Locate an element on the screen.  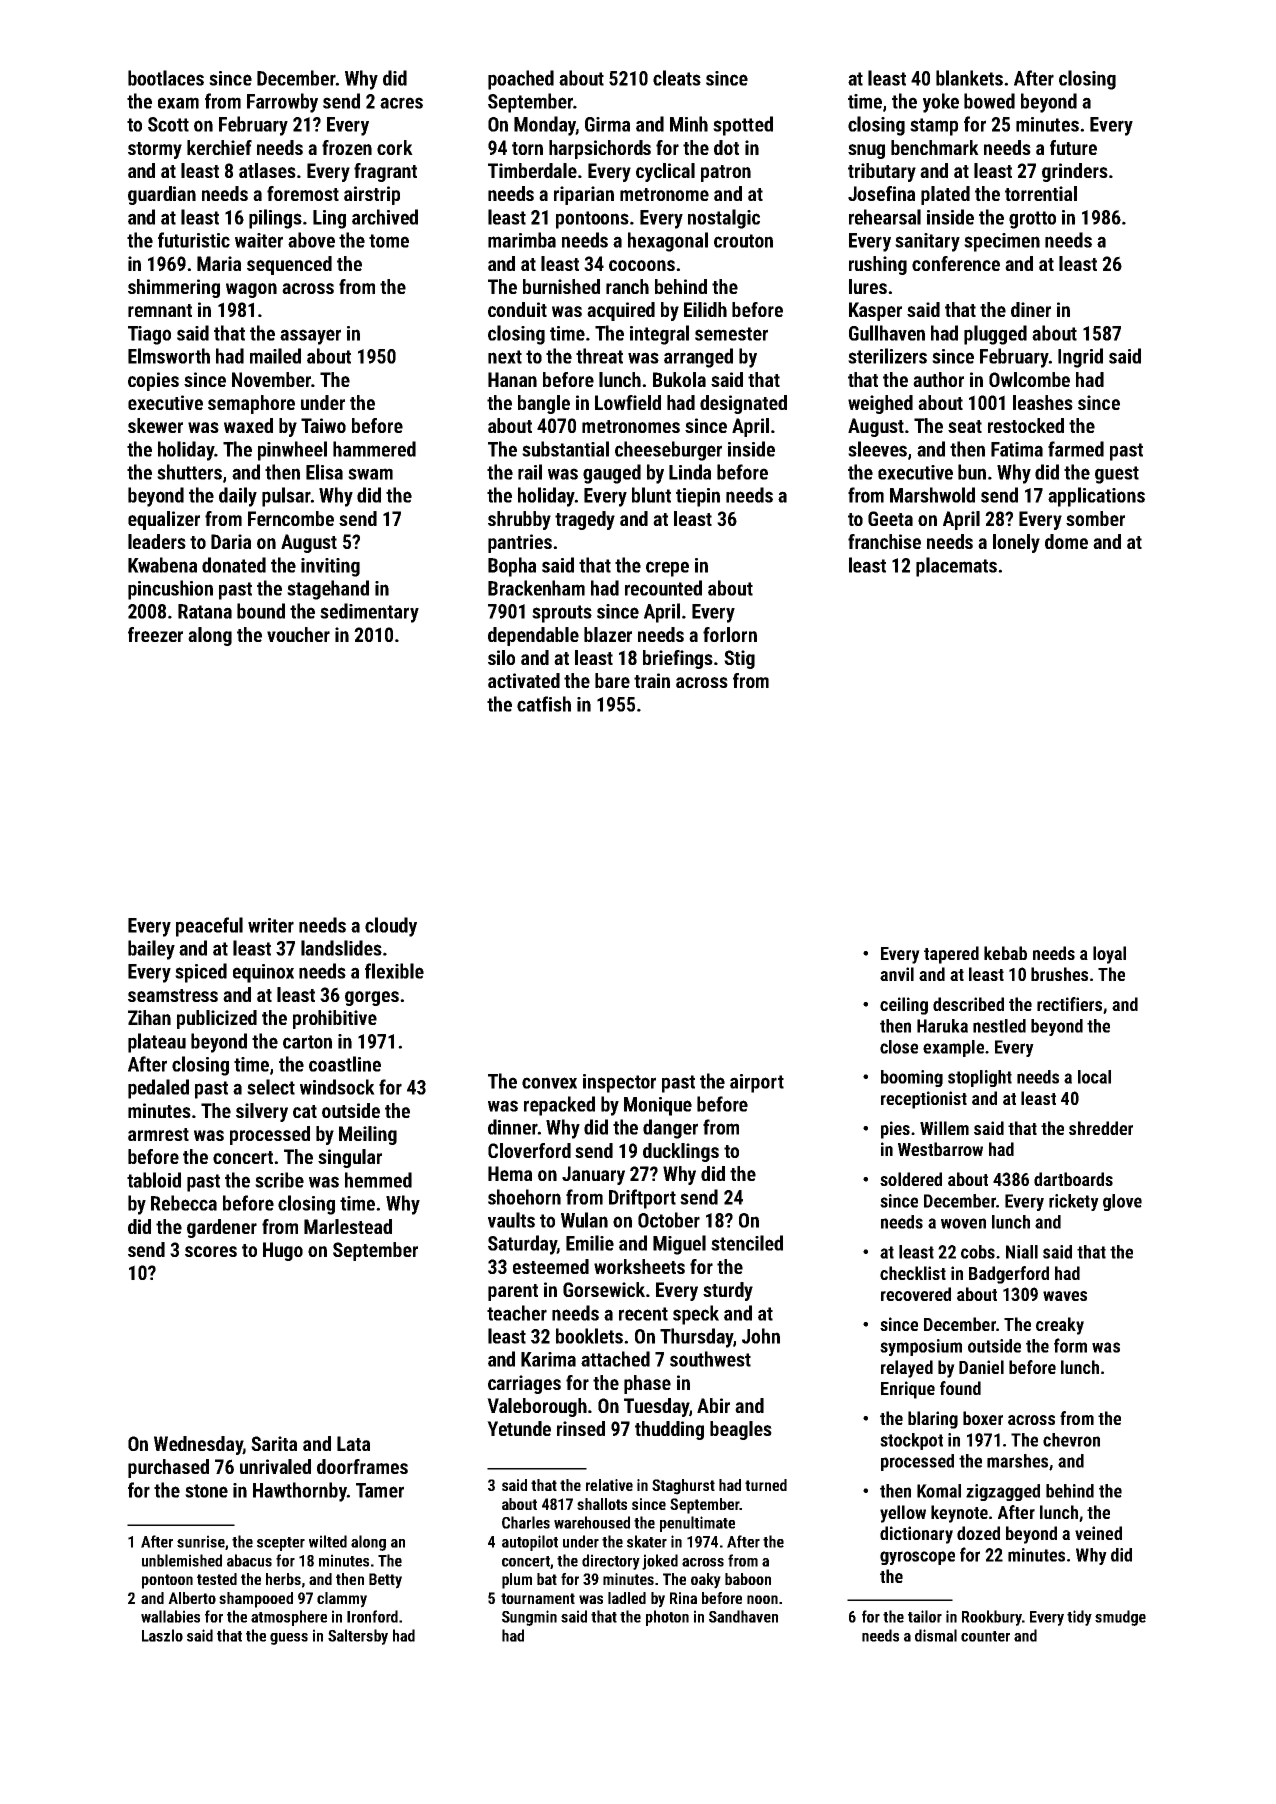
bootlaces is located at coordinates (166, 78).
